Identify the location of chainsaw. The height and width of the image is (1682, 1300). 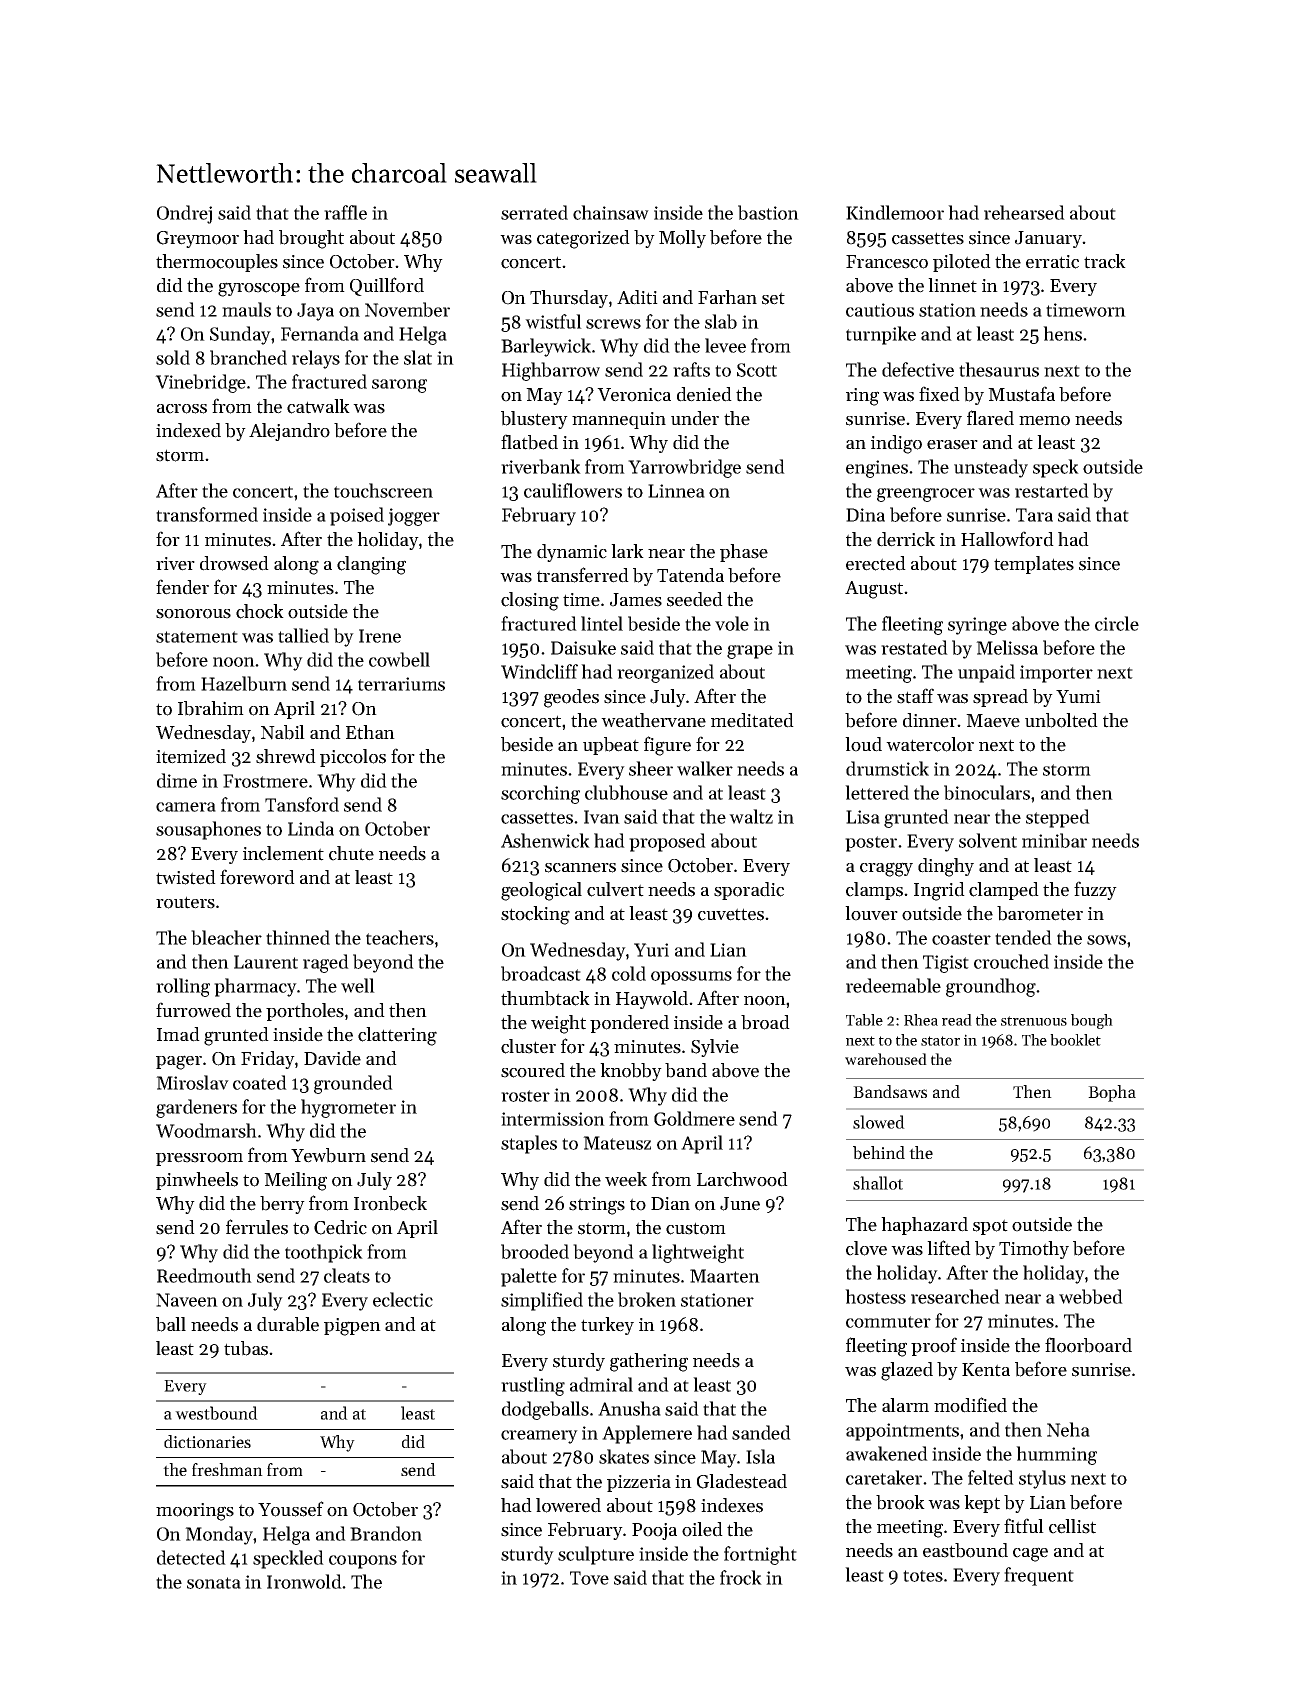
(611, 212).
